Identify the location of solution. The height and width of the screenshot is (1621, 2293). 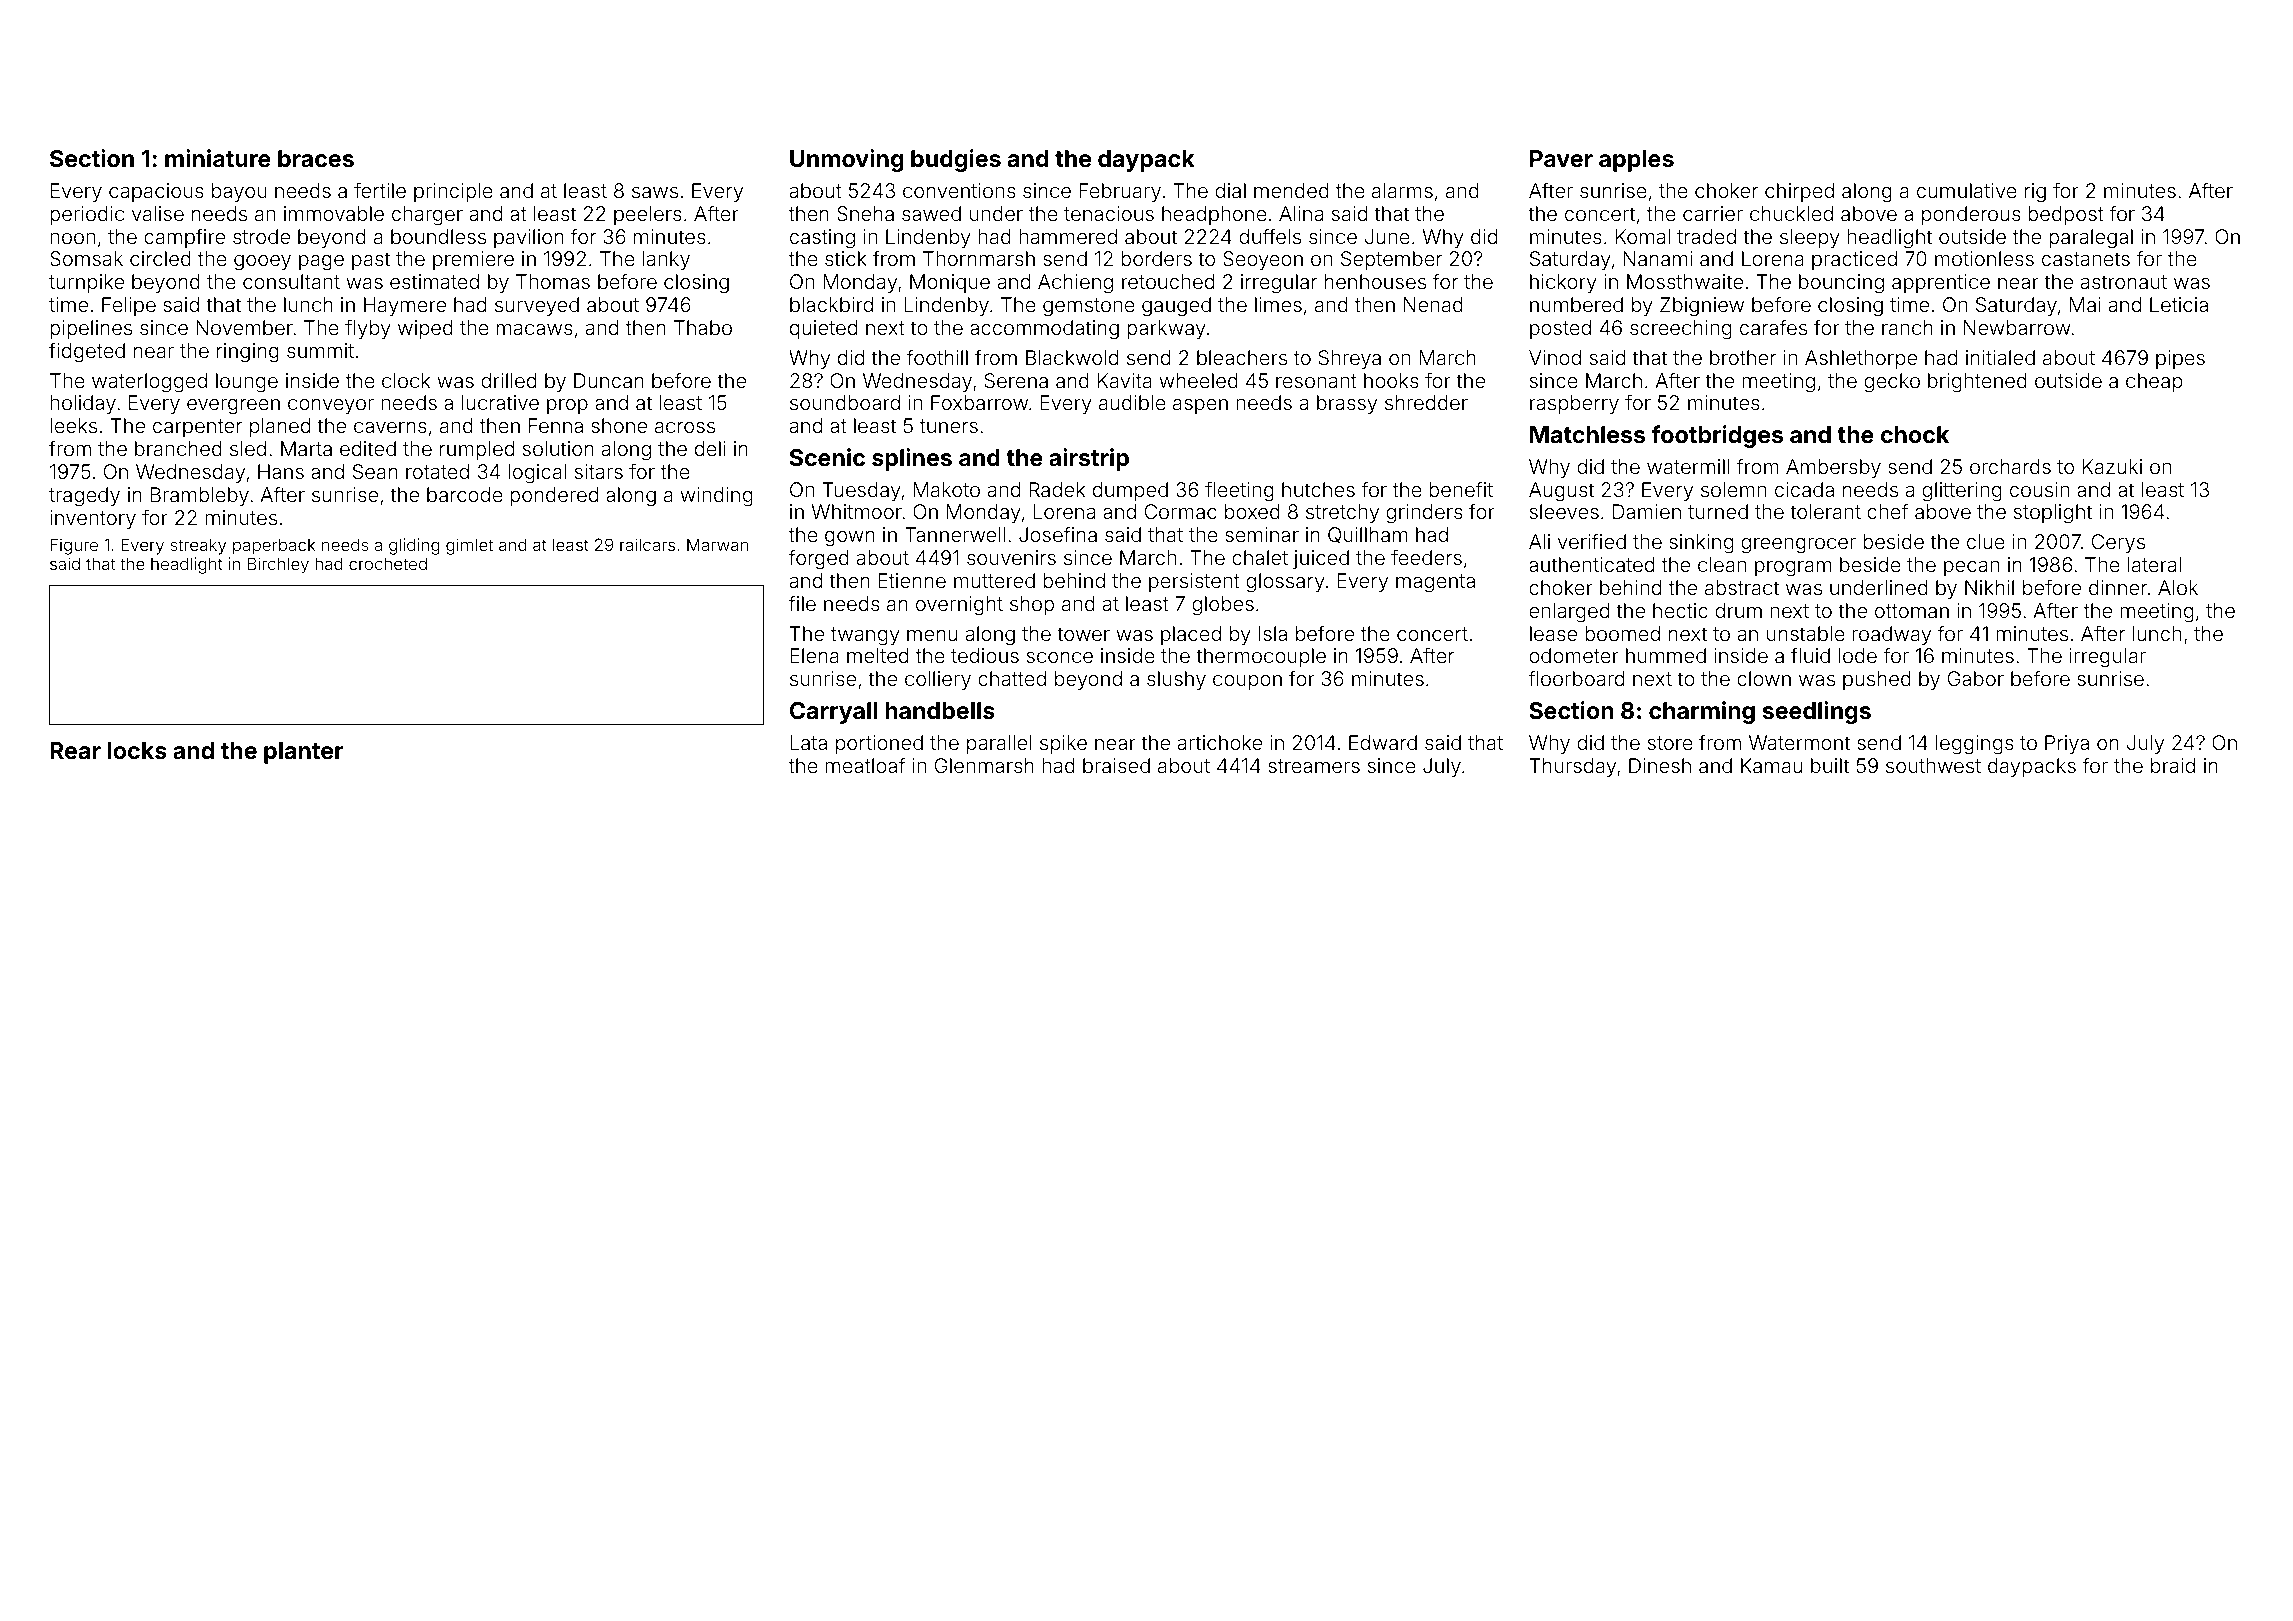
(558, 448).
